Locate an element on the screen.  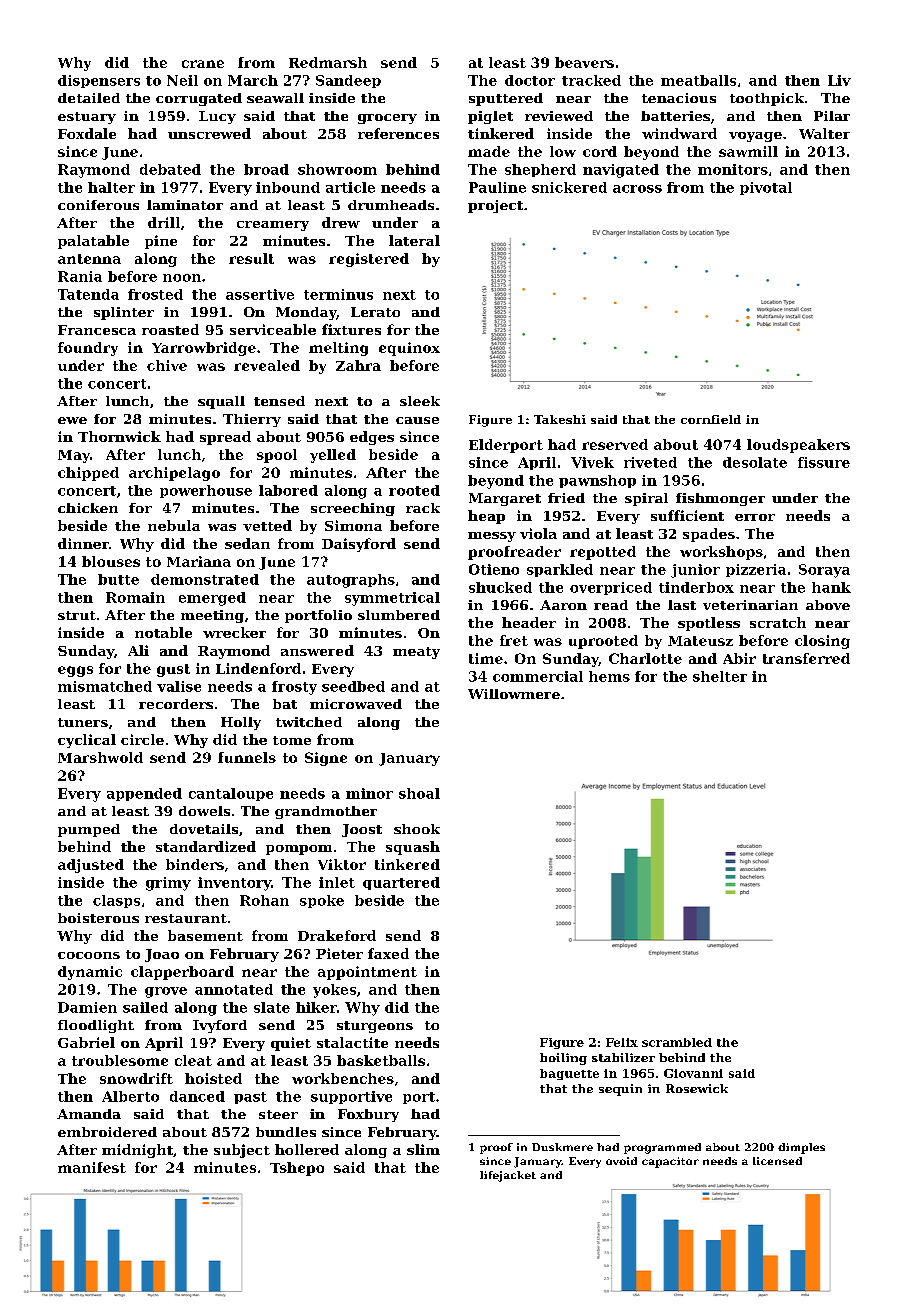
scrambled is located at coordinates (677, 1042).
